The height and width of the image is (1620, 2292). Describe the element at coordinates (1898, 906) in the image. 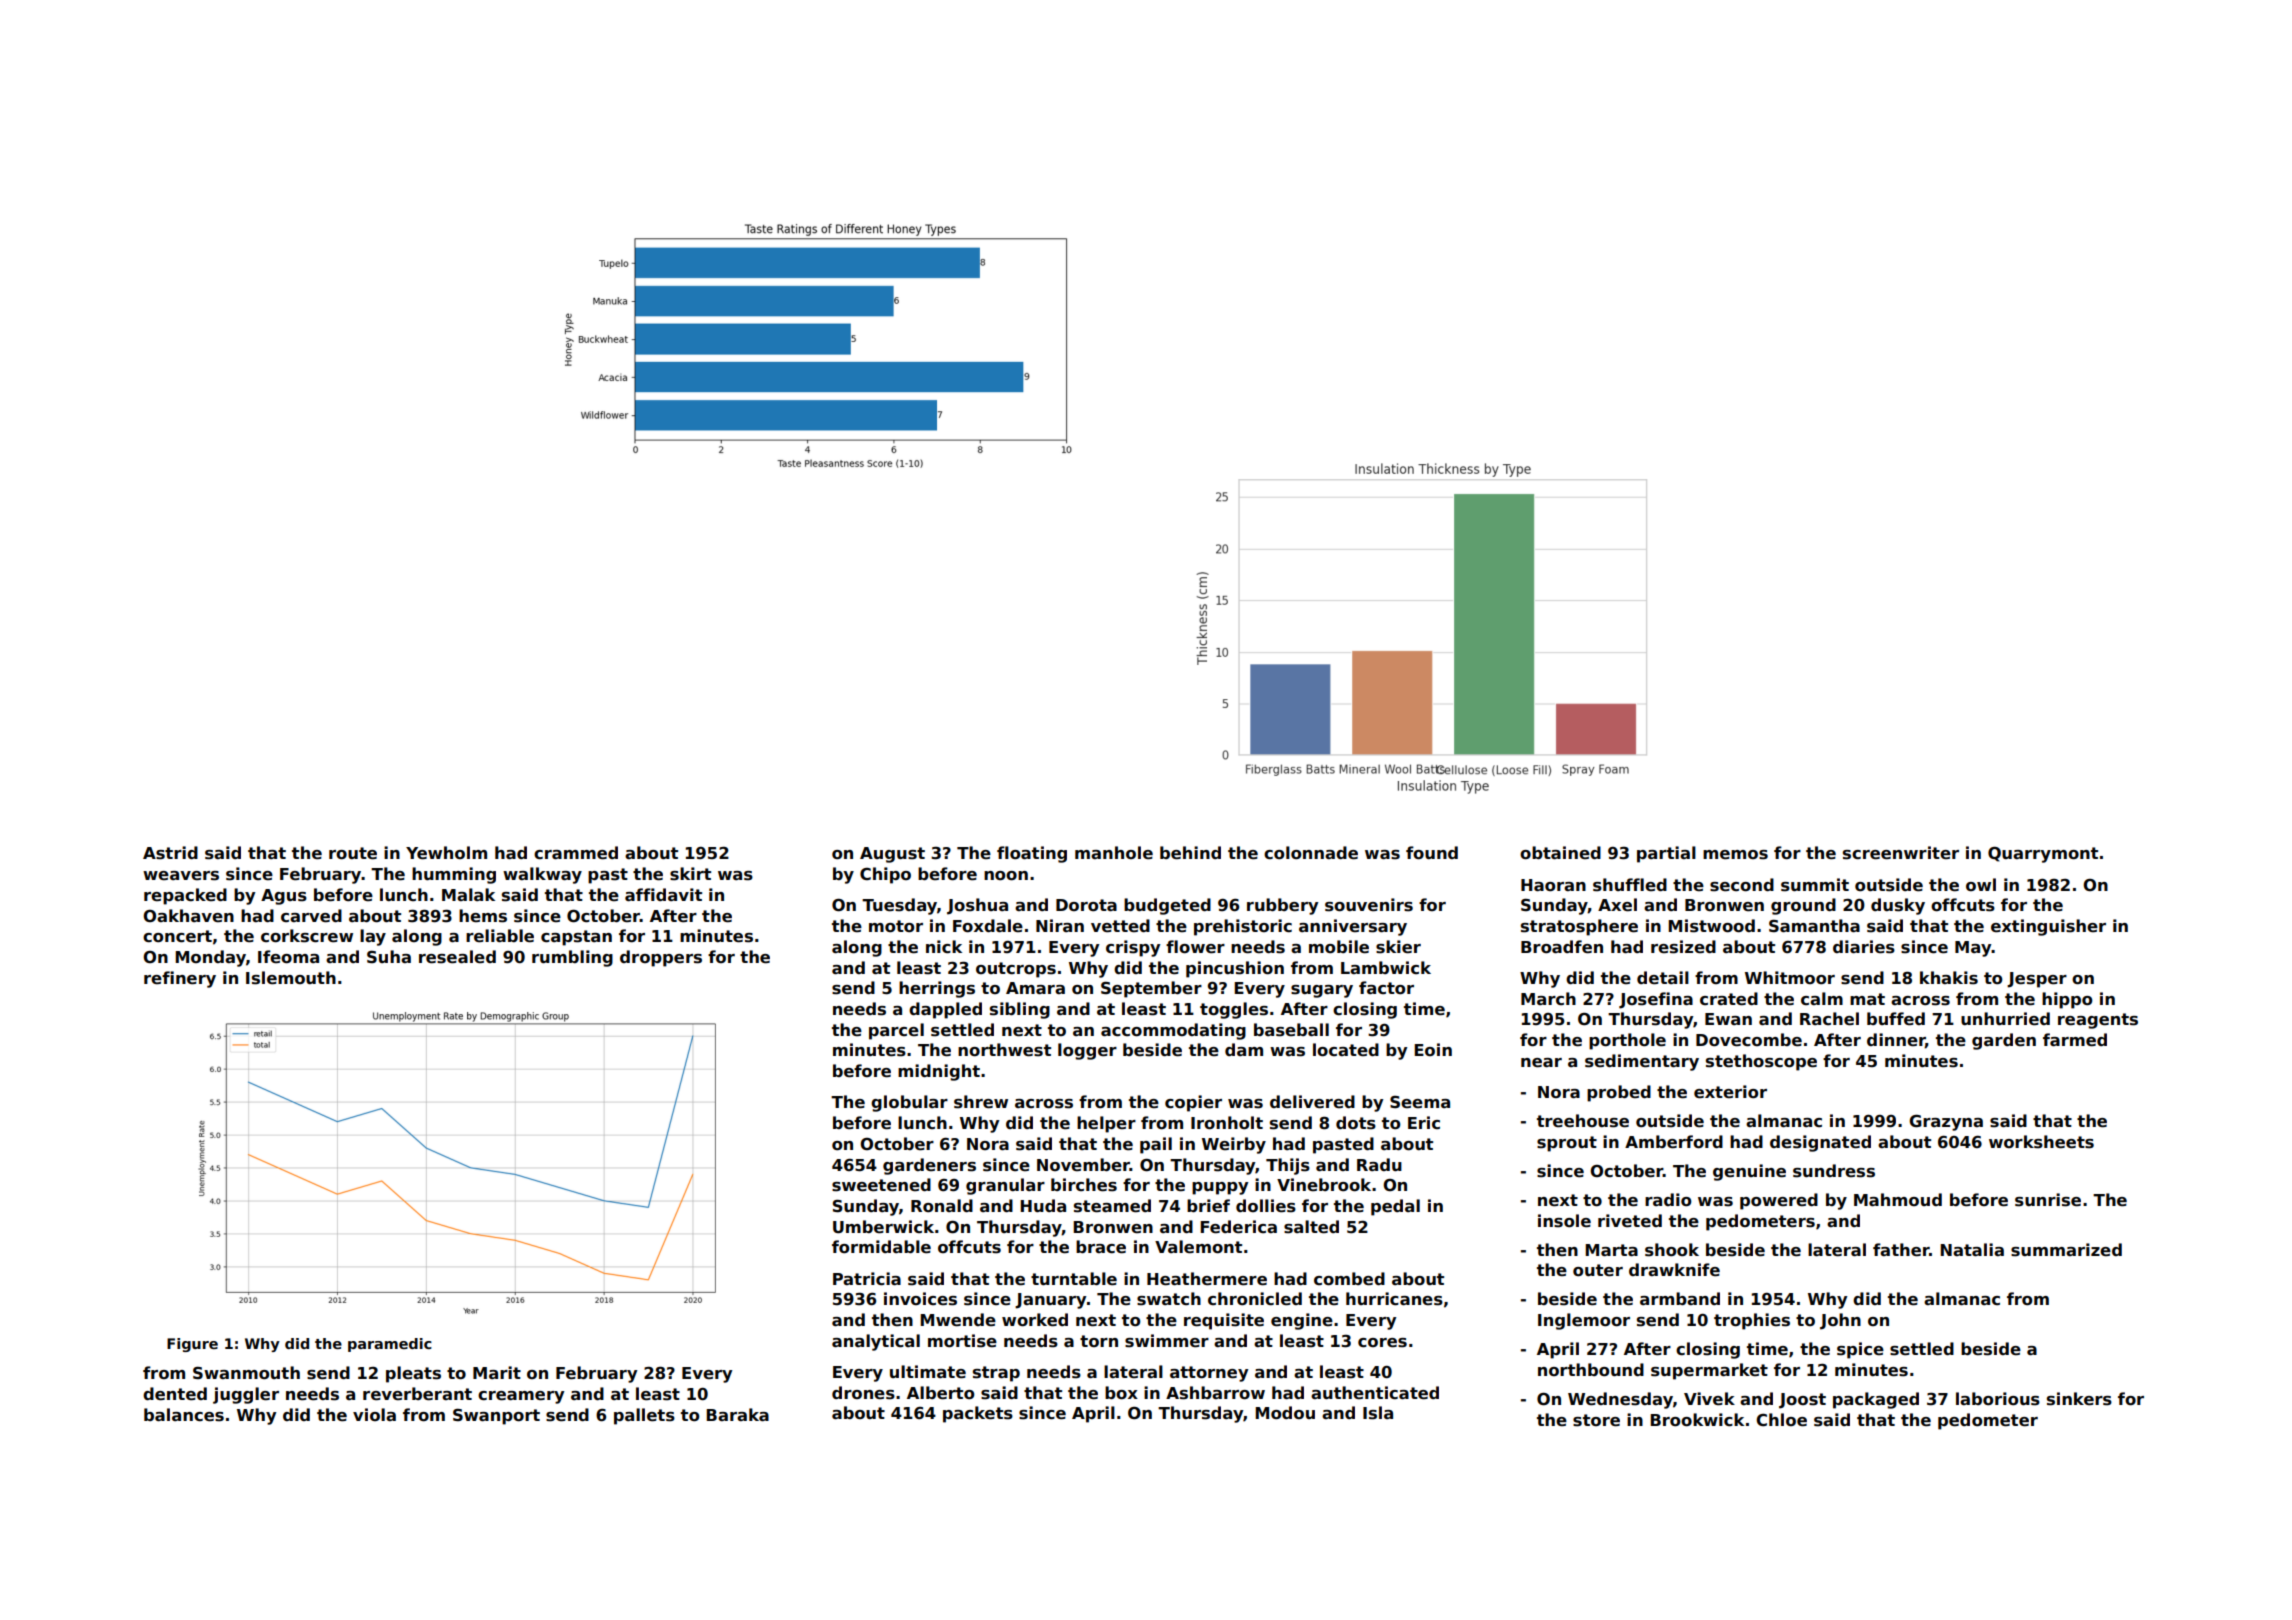

I see `dusky` at that location.
